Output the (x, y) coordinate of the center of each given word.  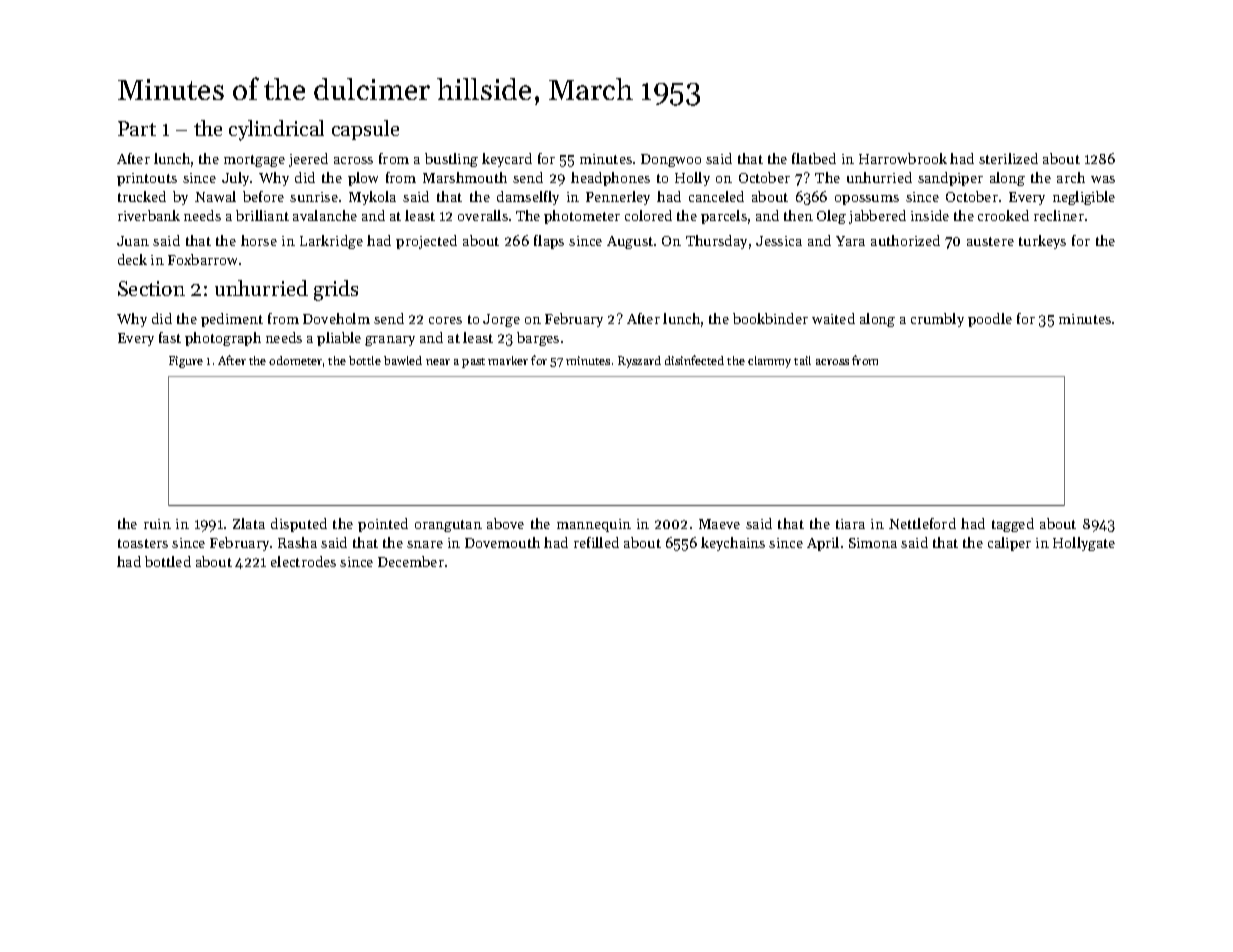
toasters (143, 543)
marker (508, 360)
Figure (186, 362)
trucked (142, 196)
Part (137, 128)
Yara (850, 241)
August (630, 242)
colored (648, 215)
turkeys (1042, 242)
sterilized (1008, 158)
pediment (232, 320)
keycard (507, 160)
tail (802, 360)
